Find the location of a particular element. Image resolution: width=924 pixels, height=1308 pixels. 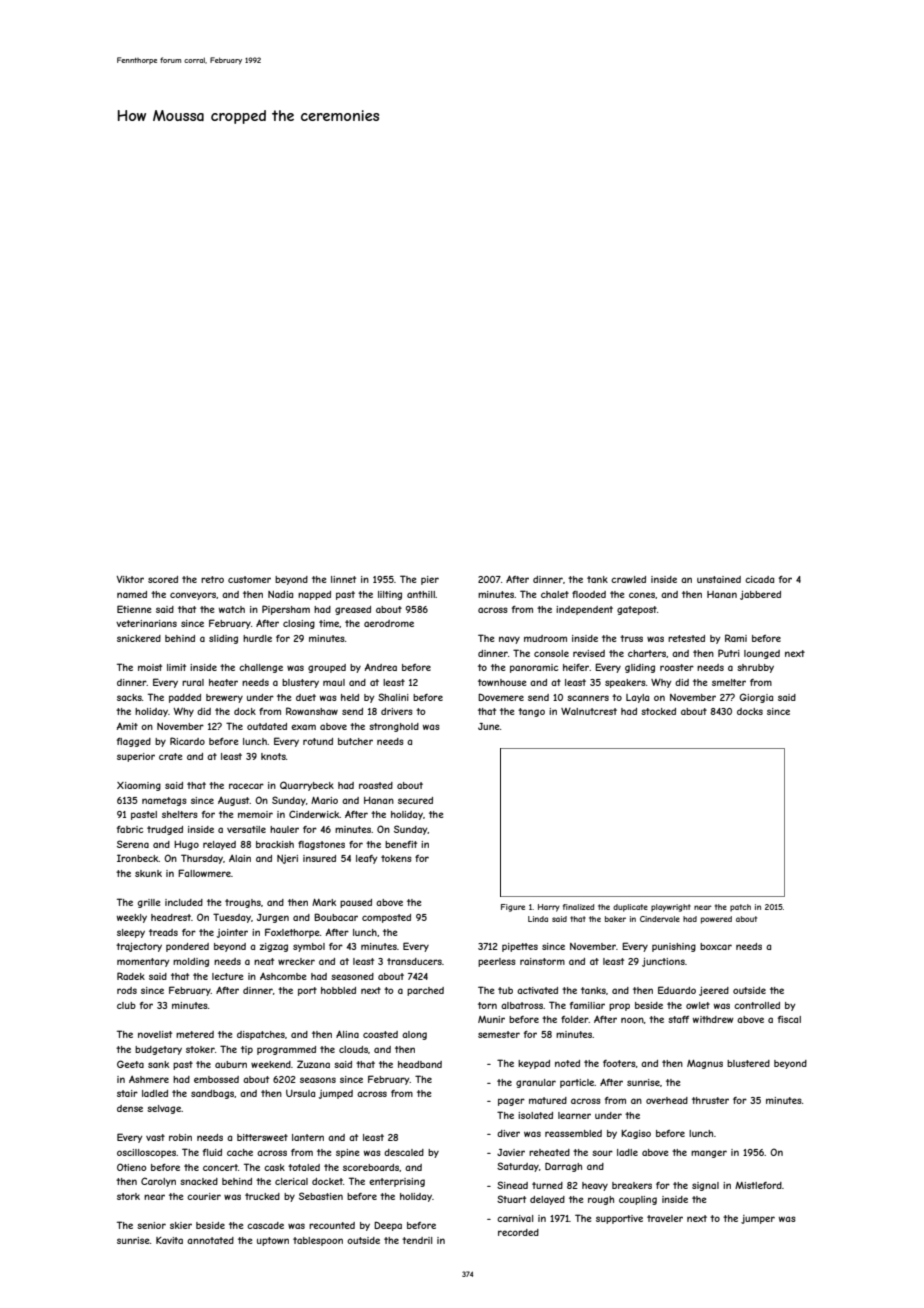

transducers is located at coordinates (414, 961).
